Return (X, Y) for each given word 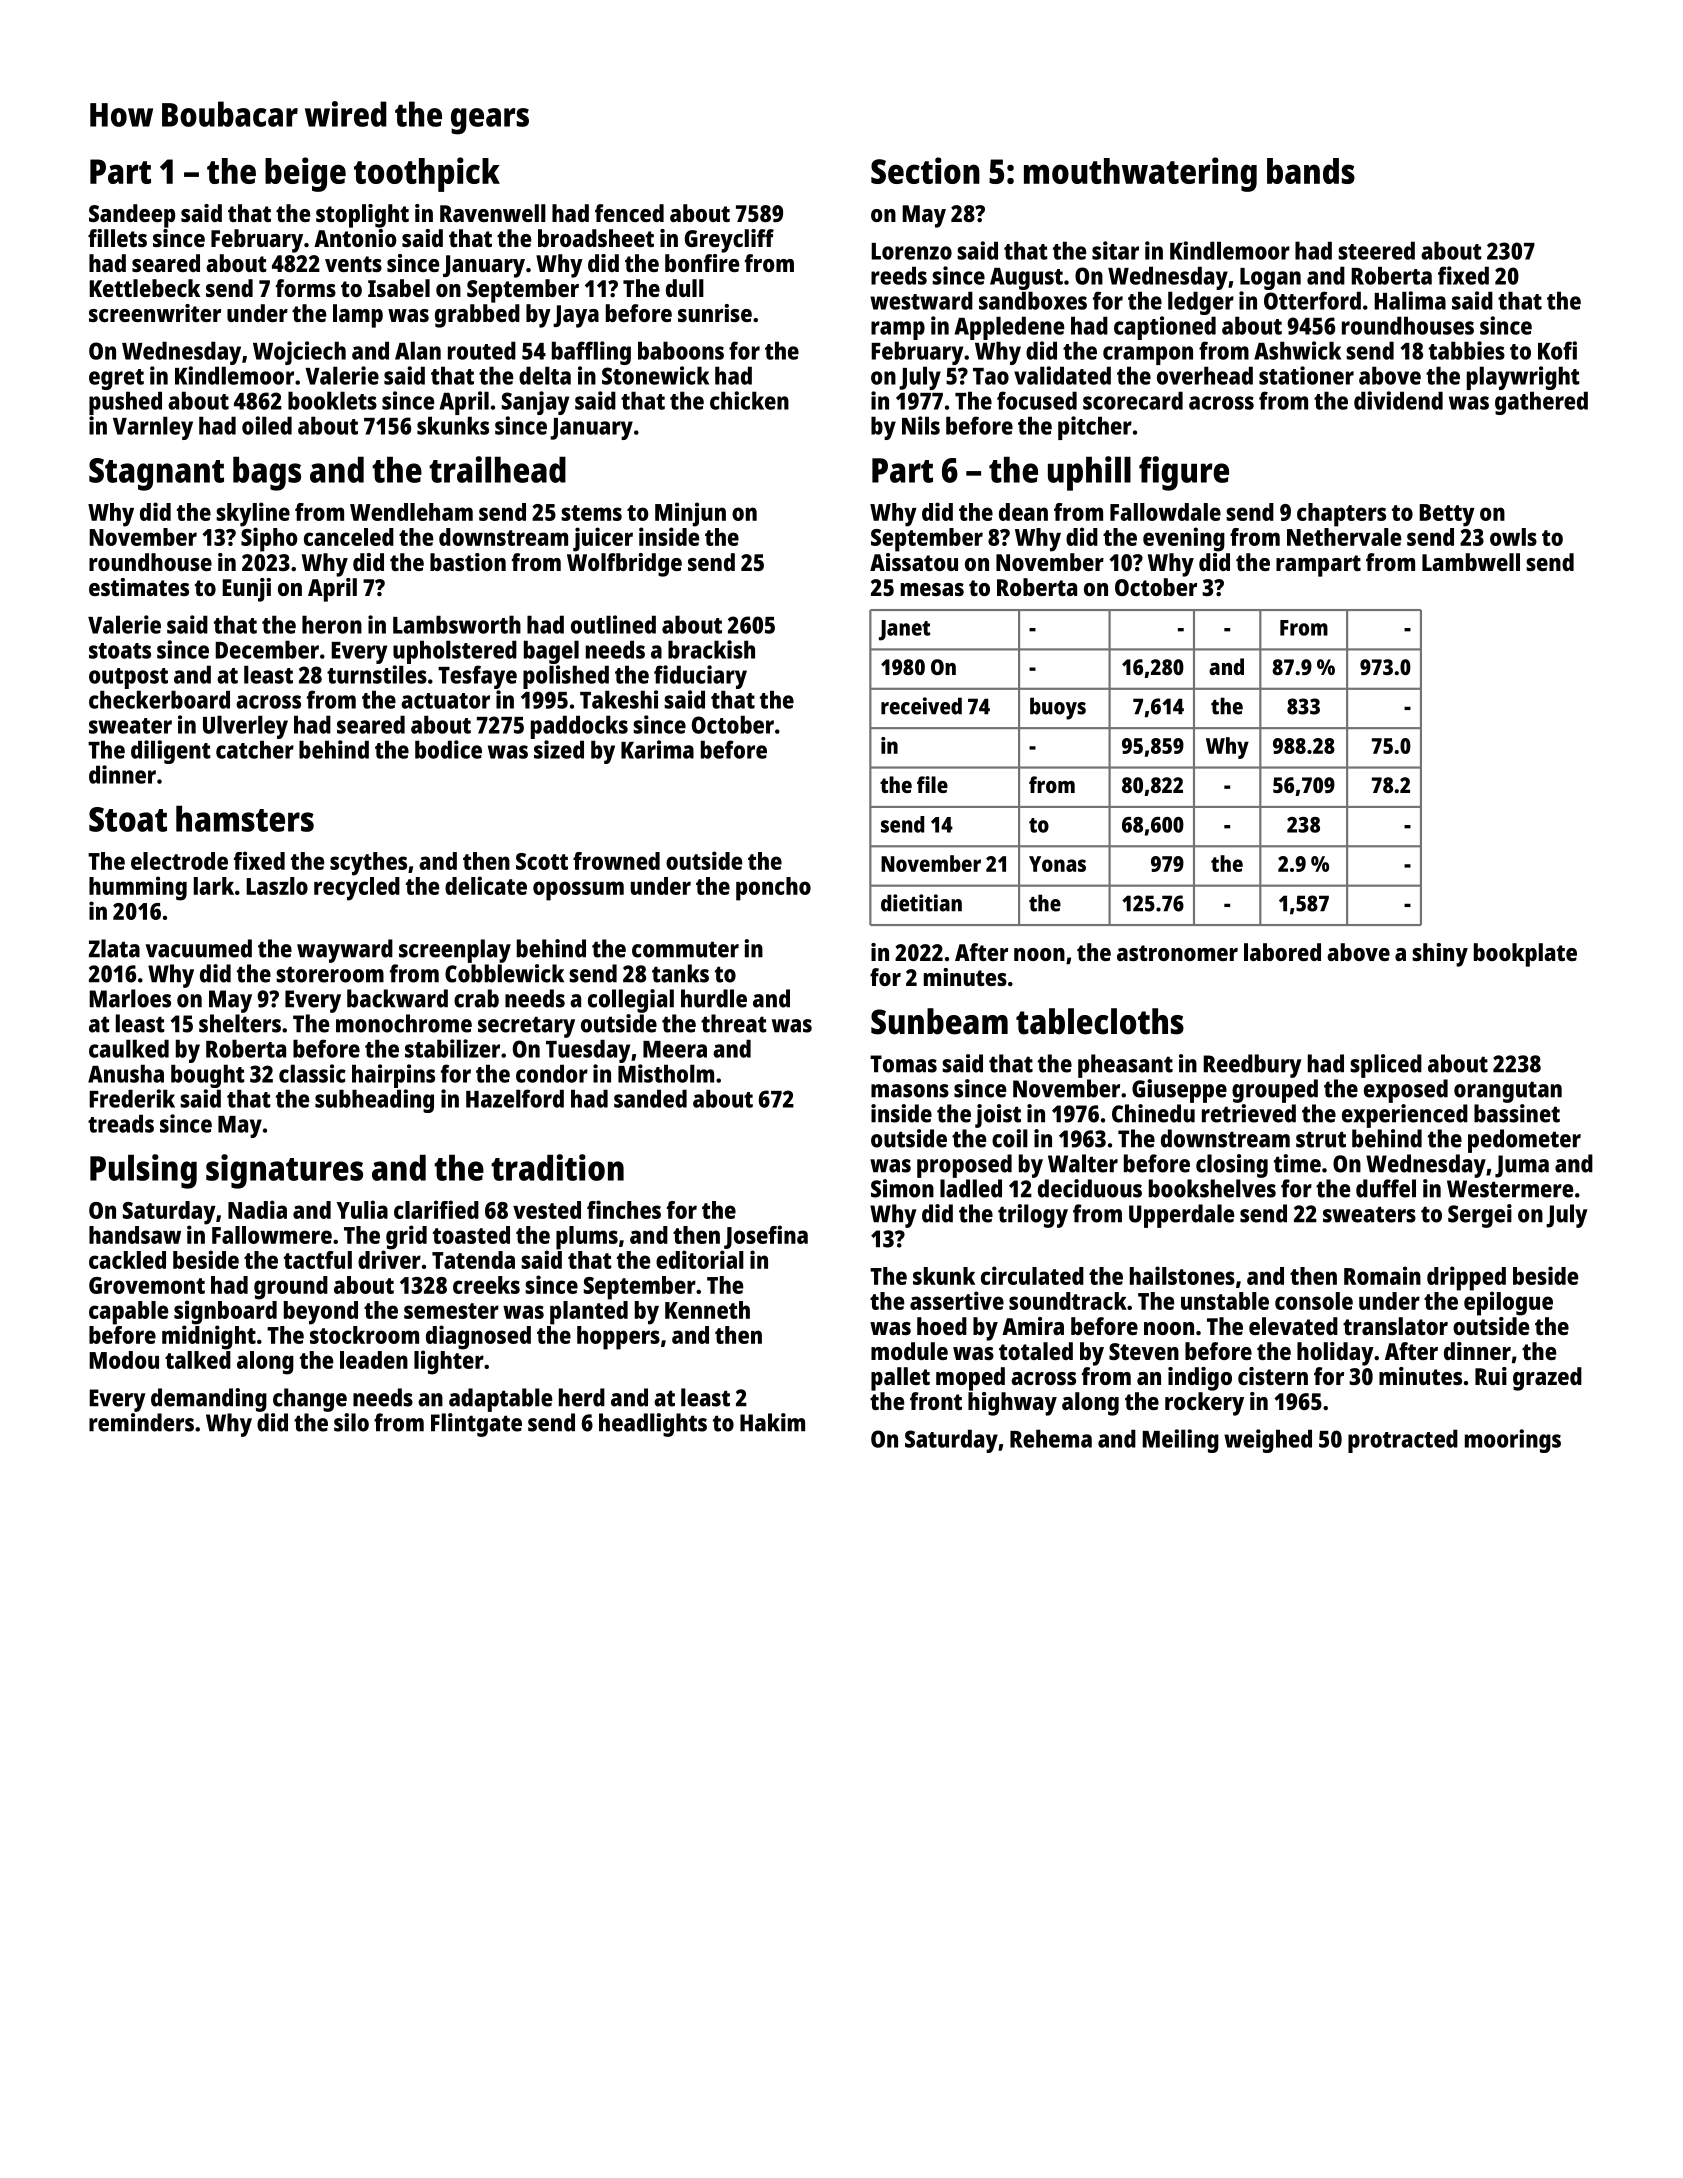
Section (925, 170)
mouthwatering (1140, 174)
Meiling (1180, 1441)
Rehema (1051, 1438)
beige (305, 174)
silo (351, 1422)
